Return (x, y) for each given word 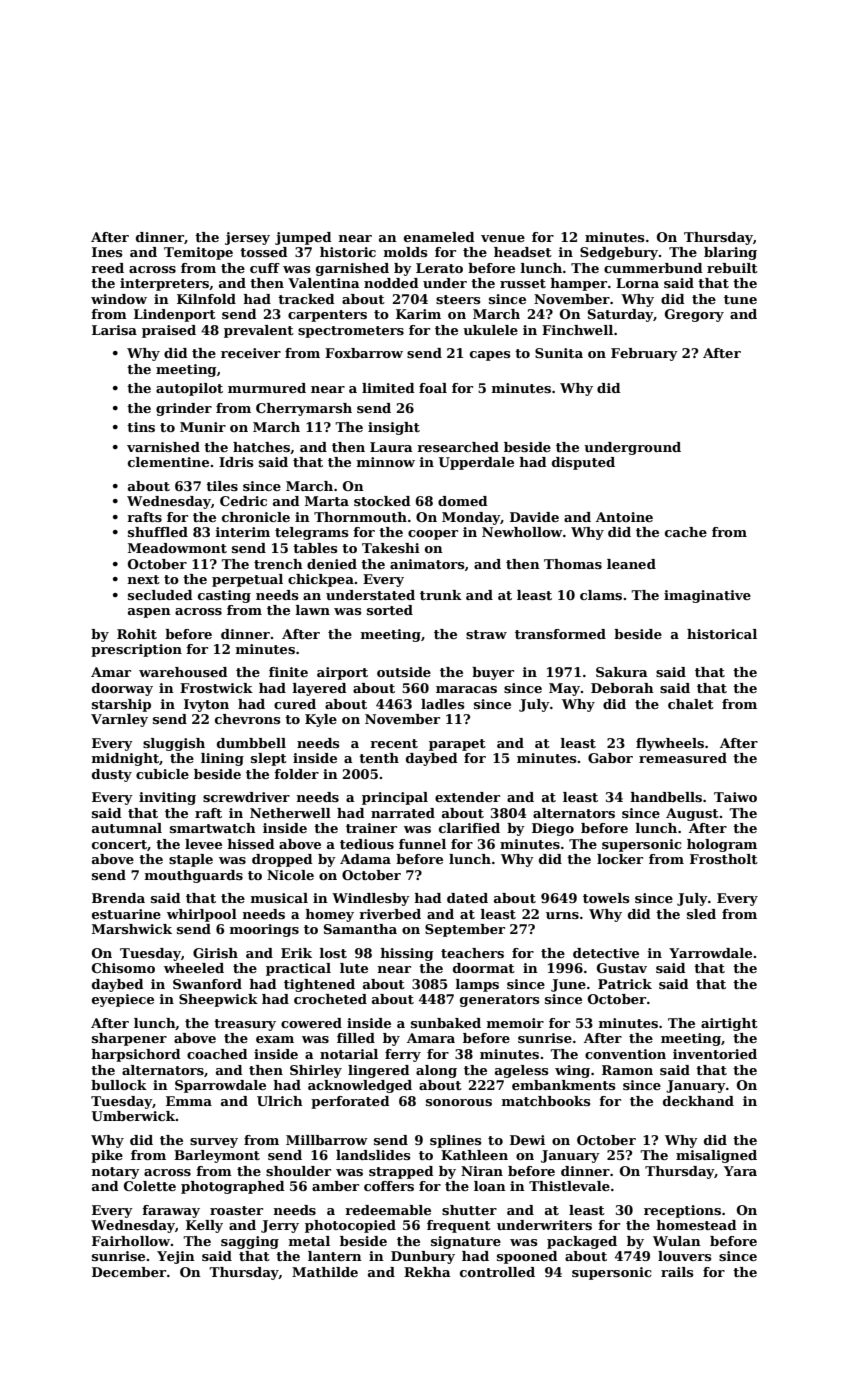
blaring (730, 253)
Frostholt (724, 859)
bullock (119, 1085)
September (465, 930)
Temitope (198, 253)
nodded (391, 283)
